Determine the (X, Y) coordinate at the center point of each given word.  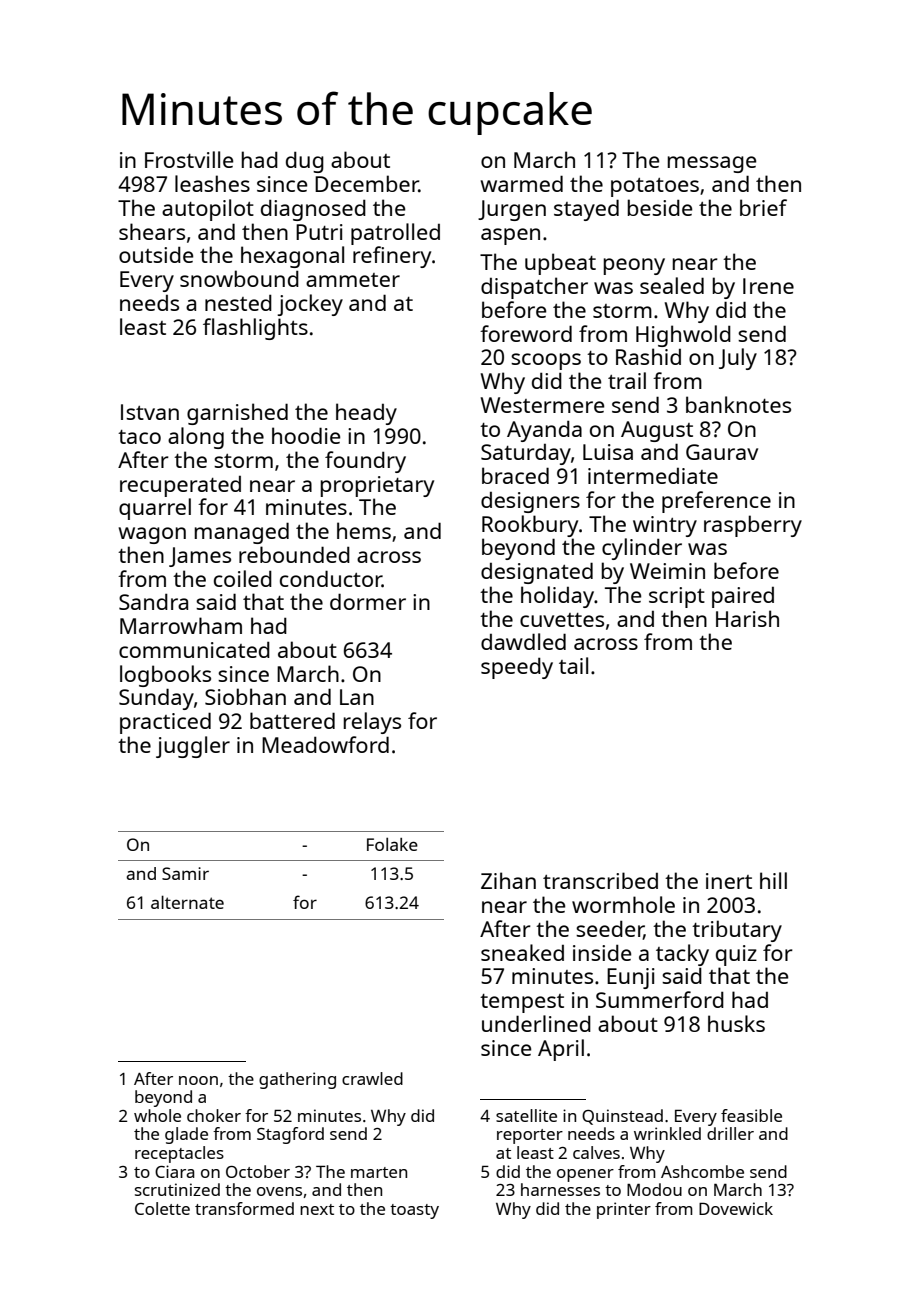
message (712, 164)
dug (305, 162)
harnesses (560, 1189)
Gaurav (722, 452)
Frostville (189, 159)
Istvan (150, 412)
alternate (187, 902)
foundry (365, 462)
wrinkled (667, 1133)
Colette (162, 1208)
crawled (372, 1078)
